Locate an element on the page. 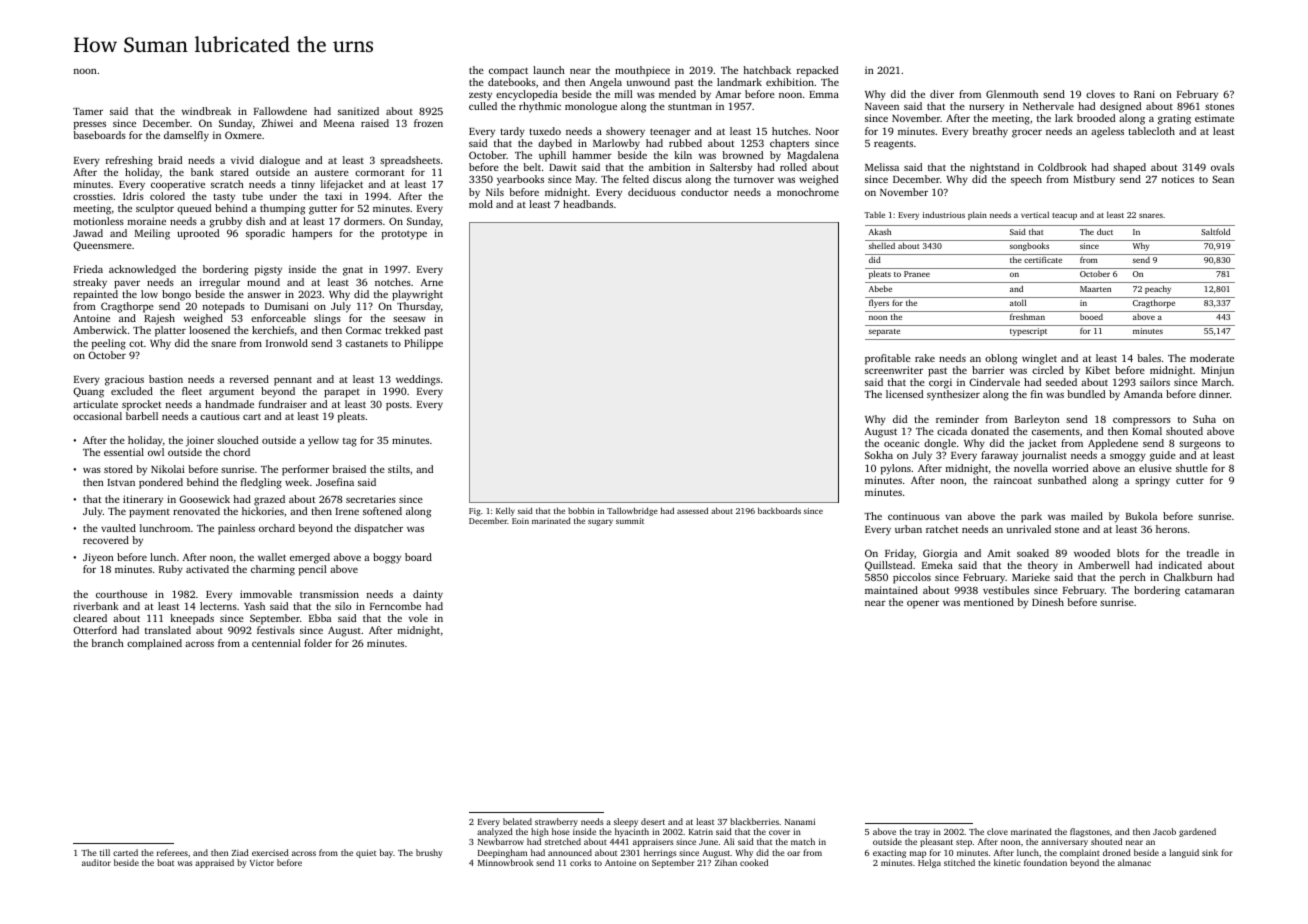 This document has height=924, width=1308. Glenmouth is located at coordinates (1012, 94).
